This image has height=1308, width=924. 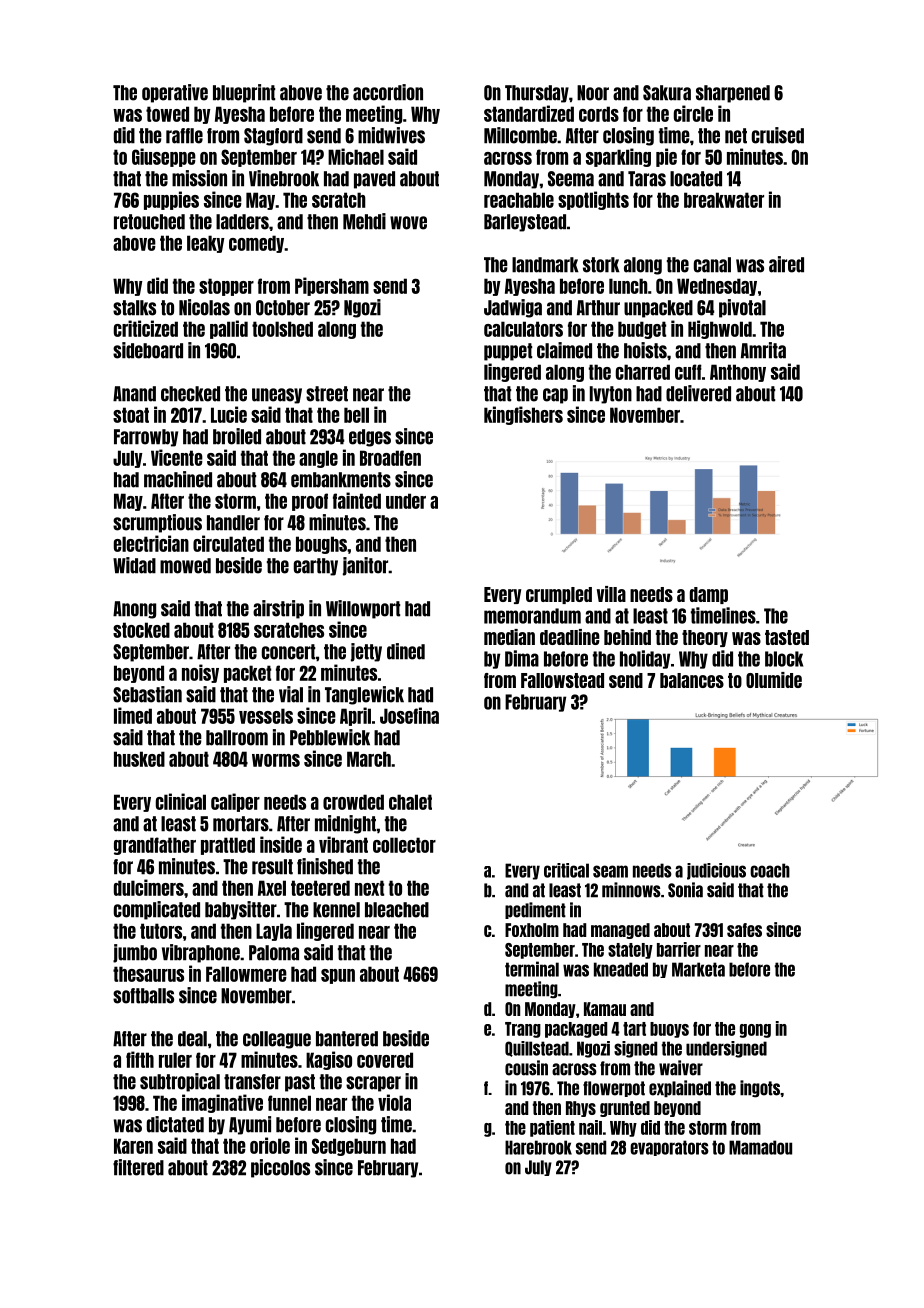 What do you see at coordinates (277, 1040) in the image?
I see `colleague` at bounding box center [277, 1040].
